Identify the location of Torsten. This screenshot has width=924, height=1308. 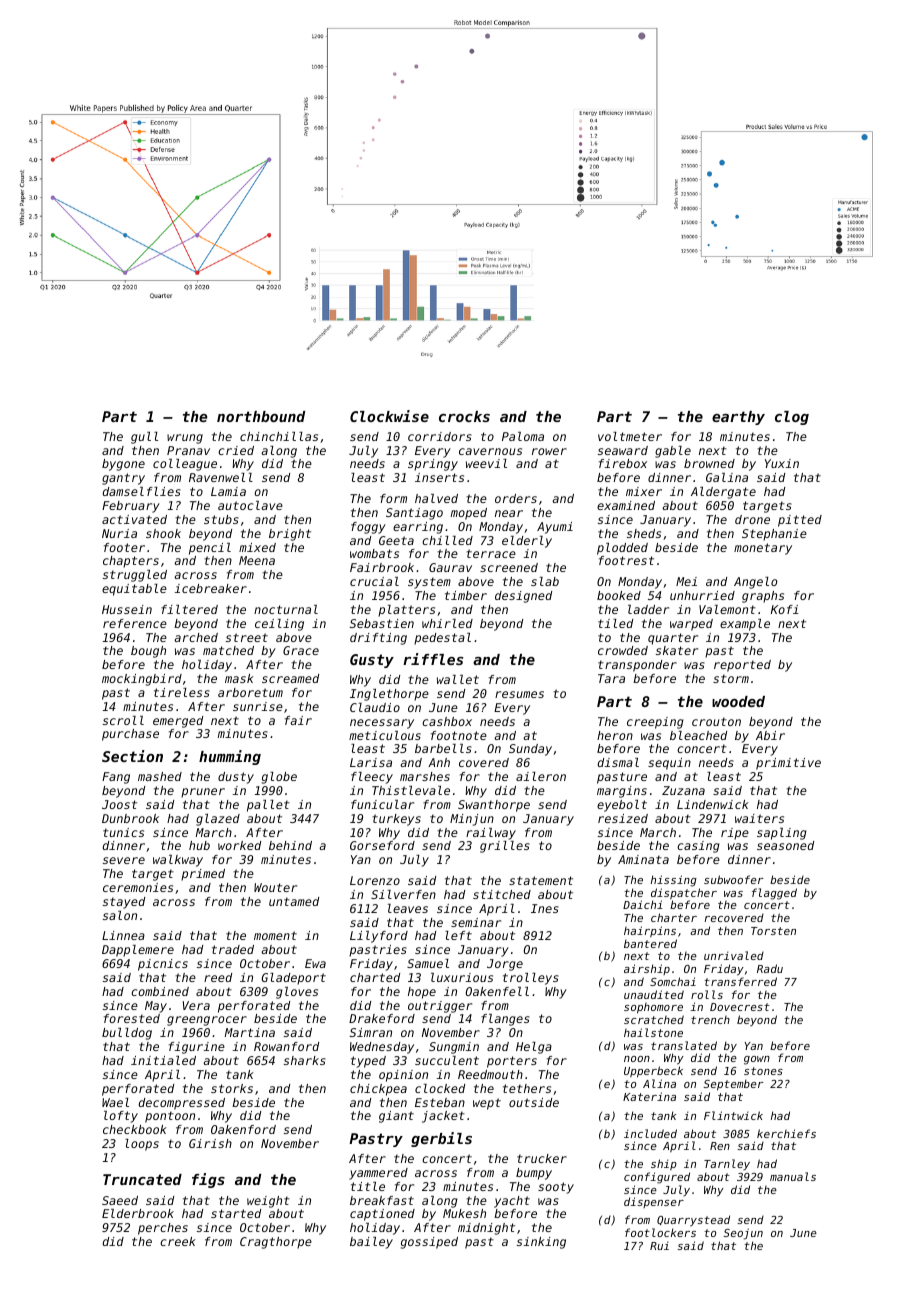
(773, 931).
